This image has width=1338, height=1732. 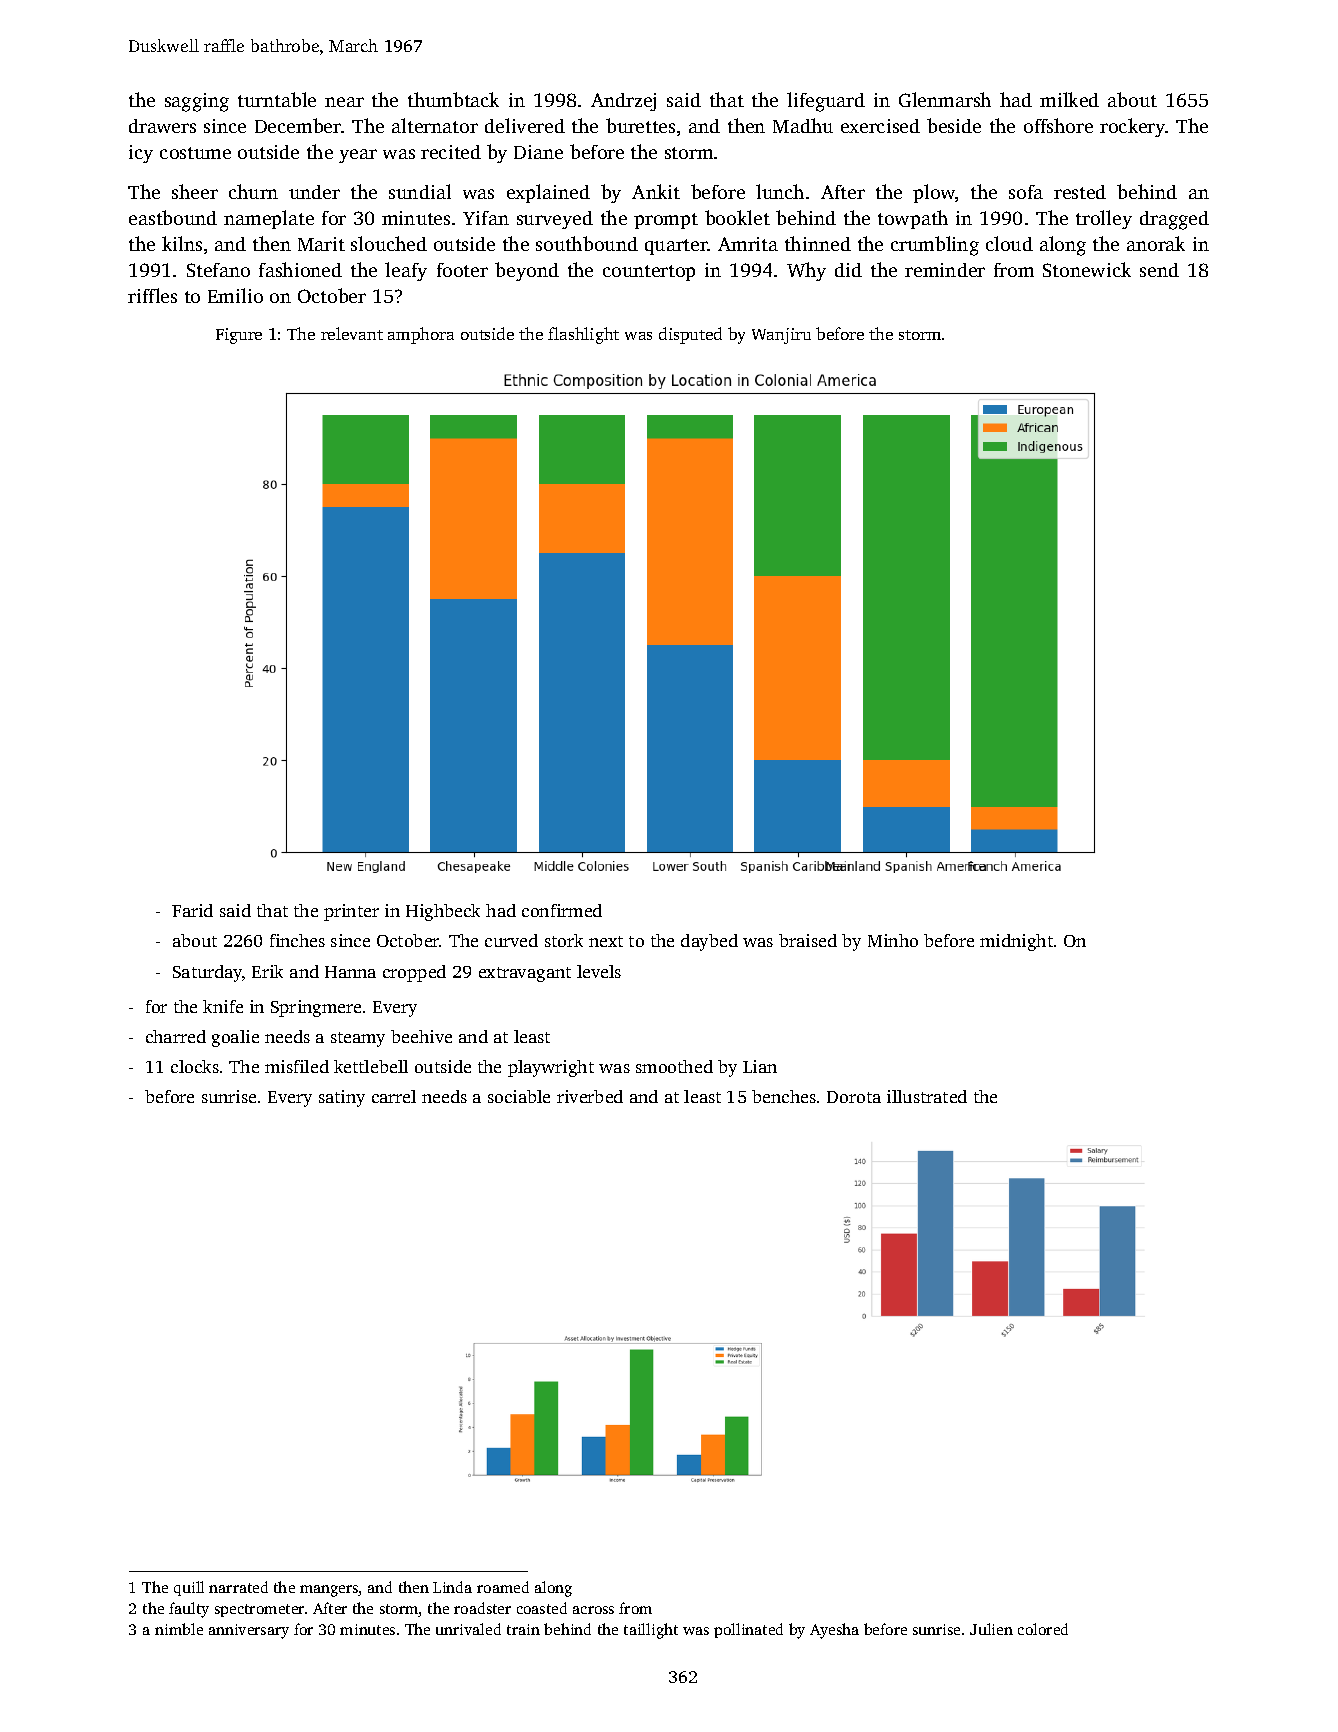 What do you see at coordinates (195, 1066) in the image?
I see `clocks` at bounding box center [195, 1066].
